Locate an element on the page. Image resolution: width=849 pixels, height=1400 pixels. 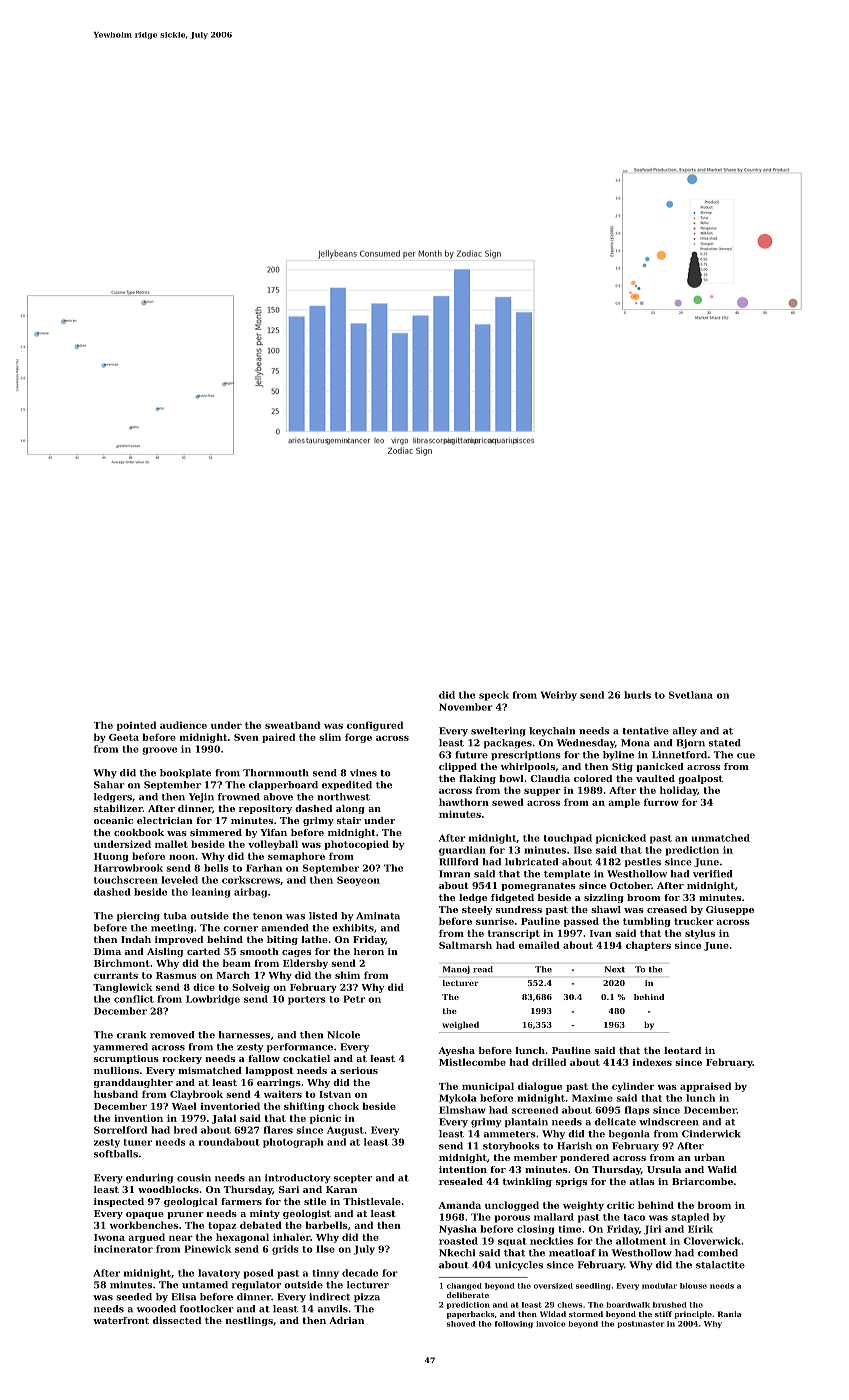
audience is located at coordinates (183, 725).
